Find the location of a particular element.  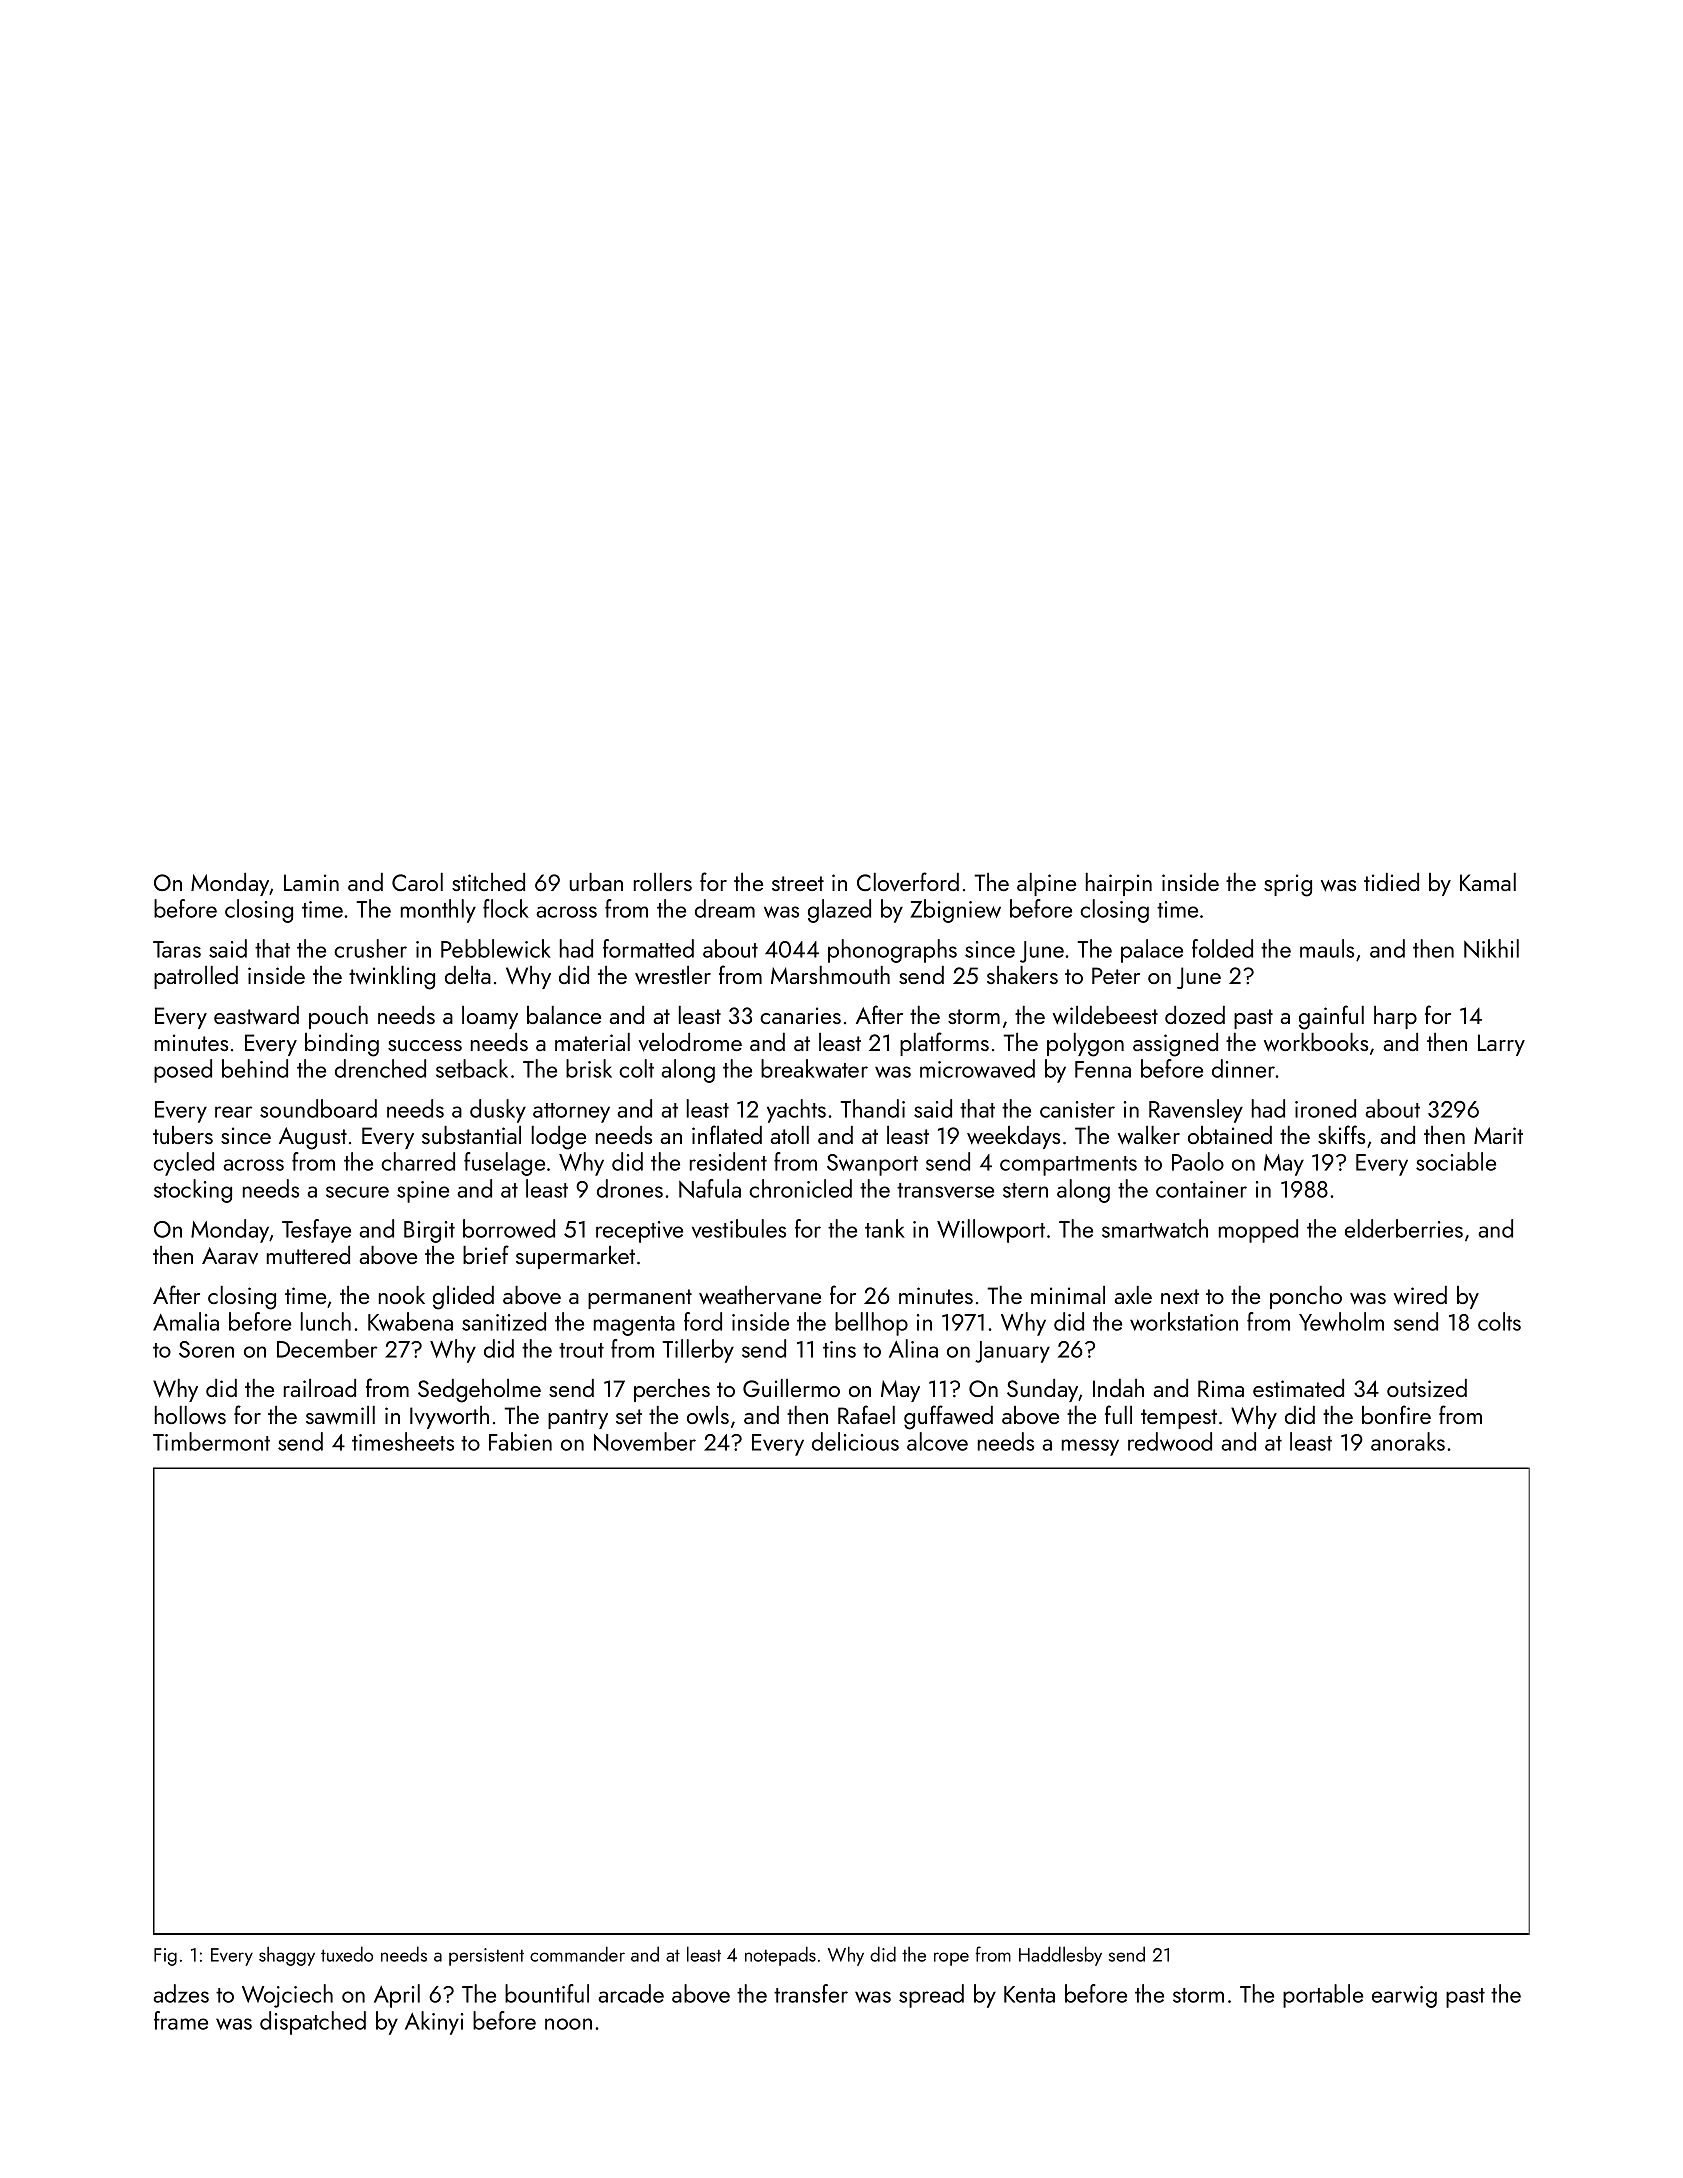

Fabien is located at coordinates (520, 1441).
